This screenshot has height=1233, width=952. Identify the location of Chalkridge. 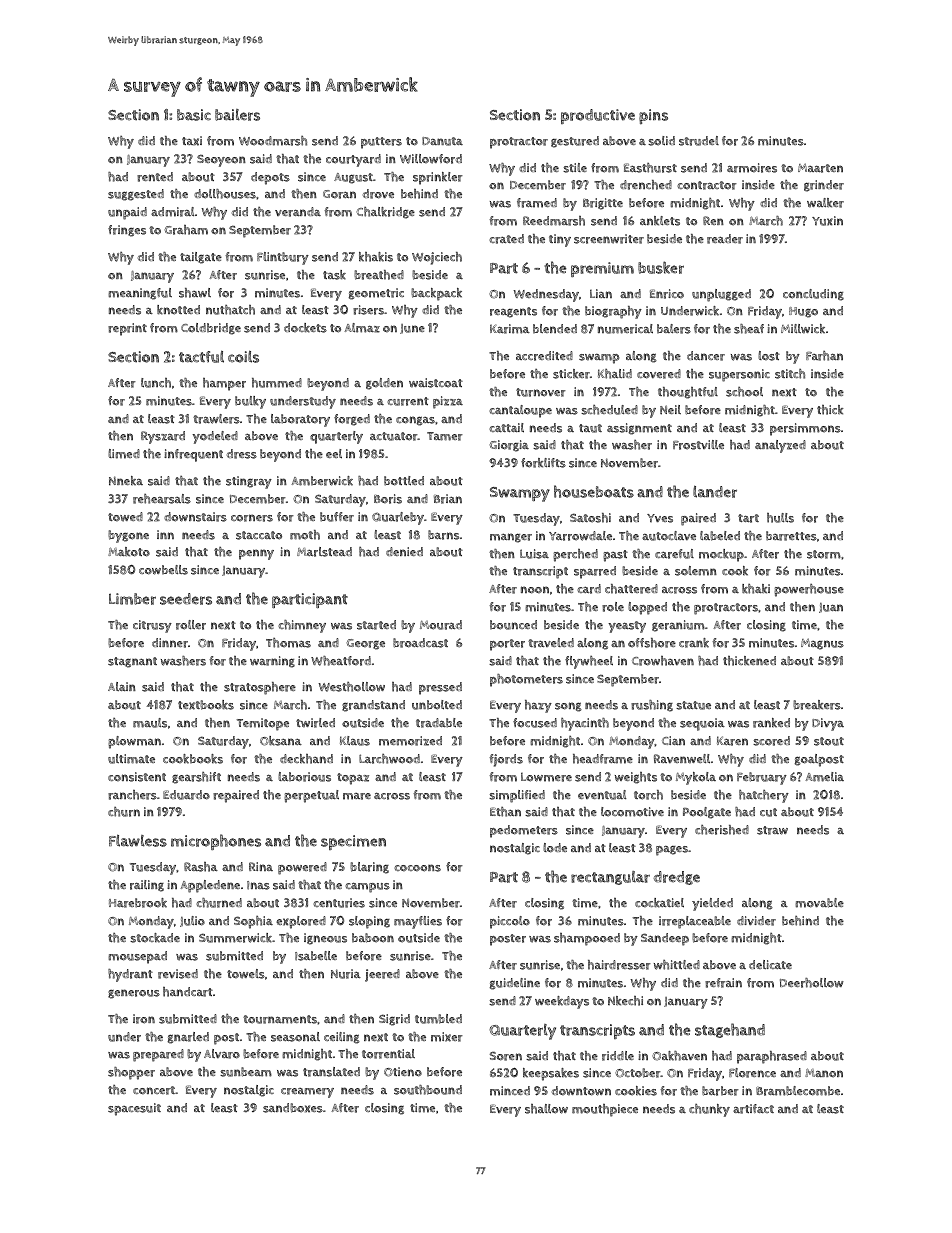
(385, 213).
